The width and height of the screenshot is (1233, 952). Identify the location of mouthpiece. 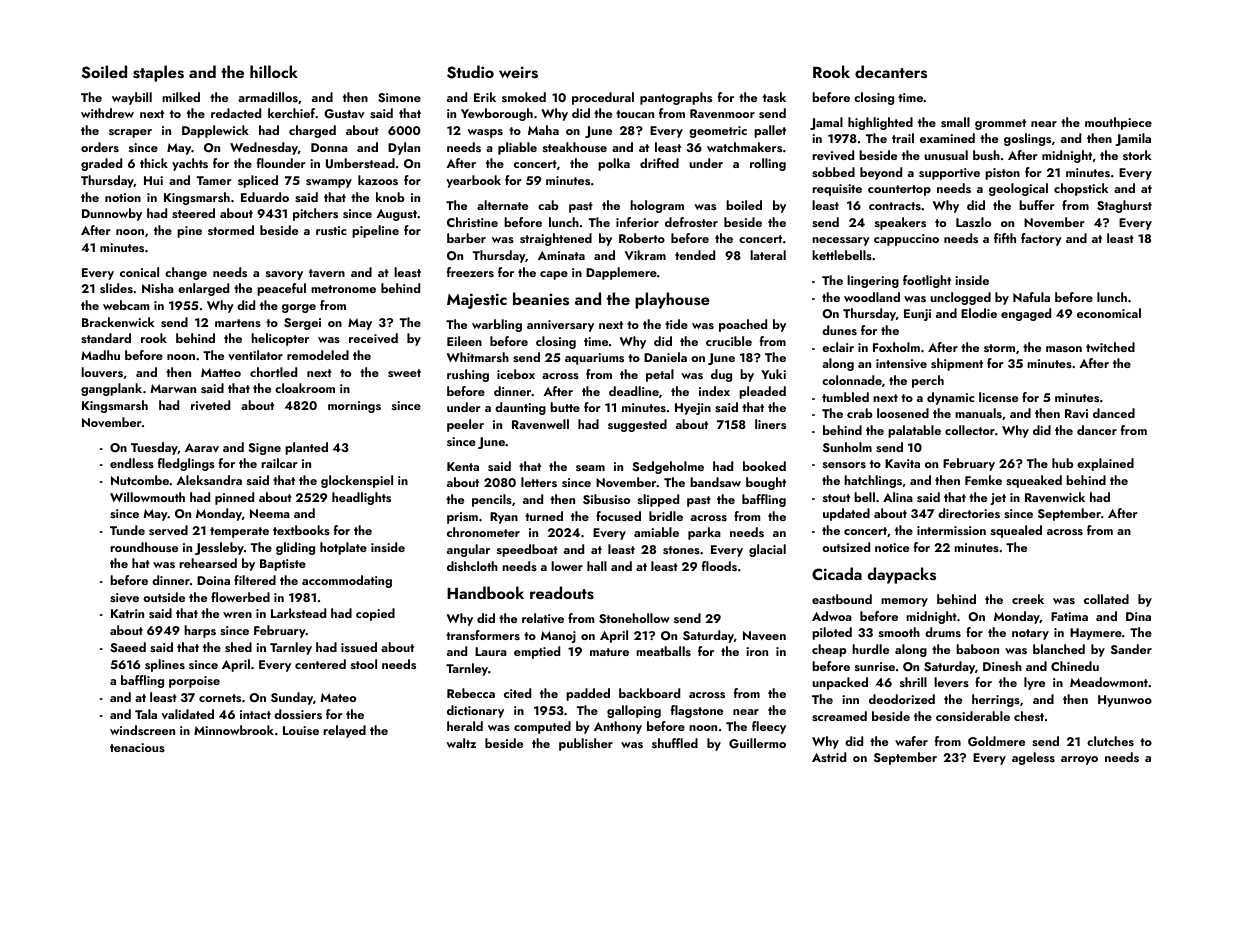
(1118, 123).
